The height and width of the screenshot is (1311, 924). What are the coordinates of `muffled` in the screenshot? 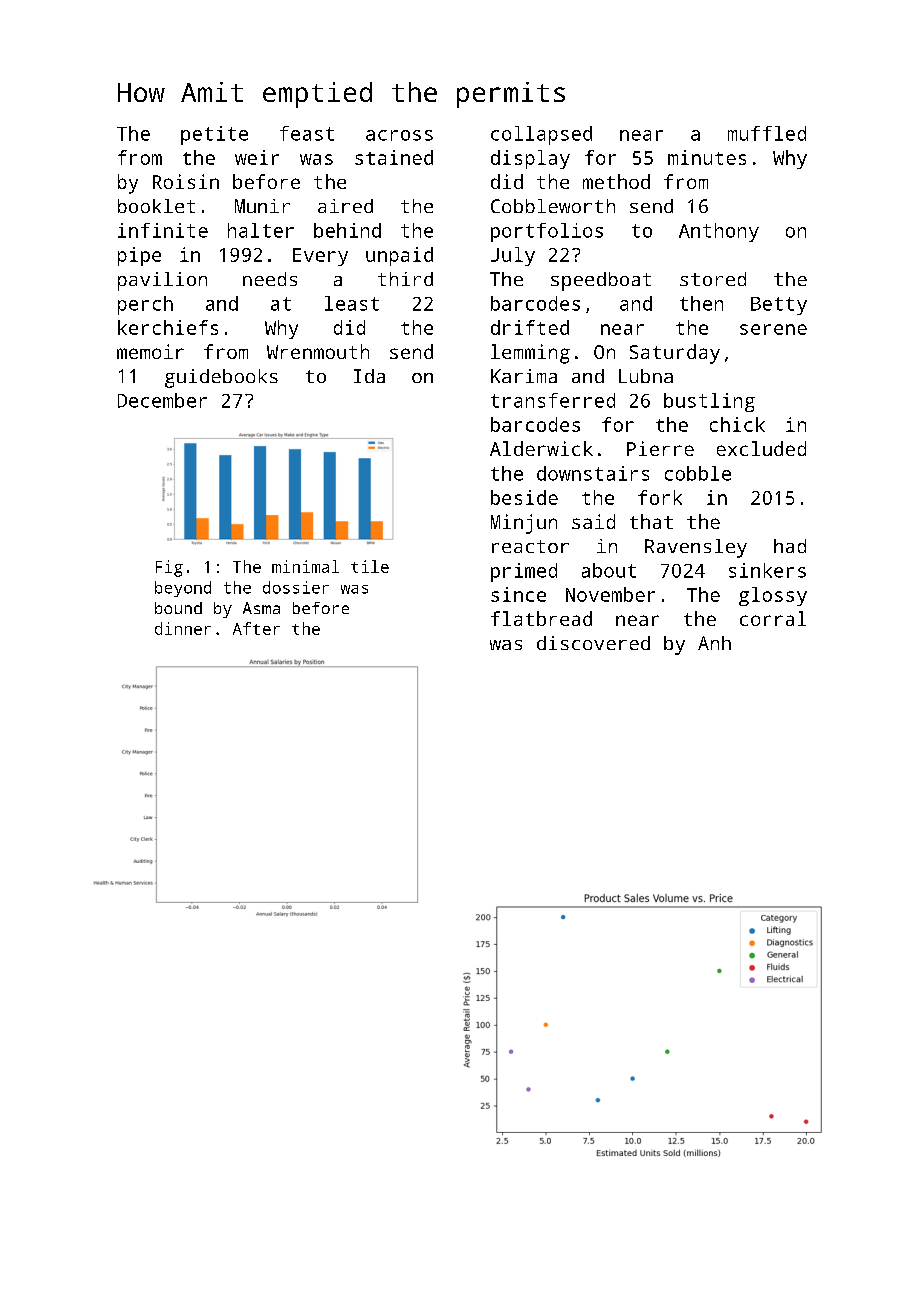 It's located at (767, 133).
